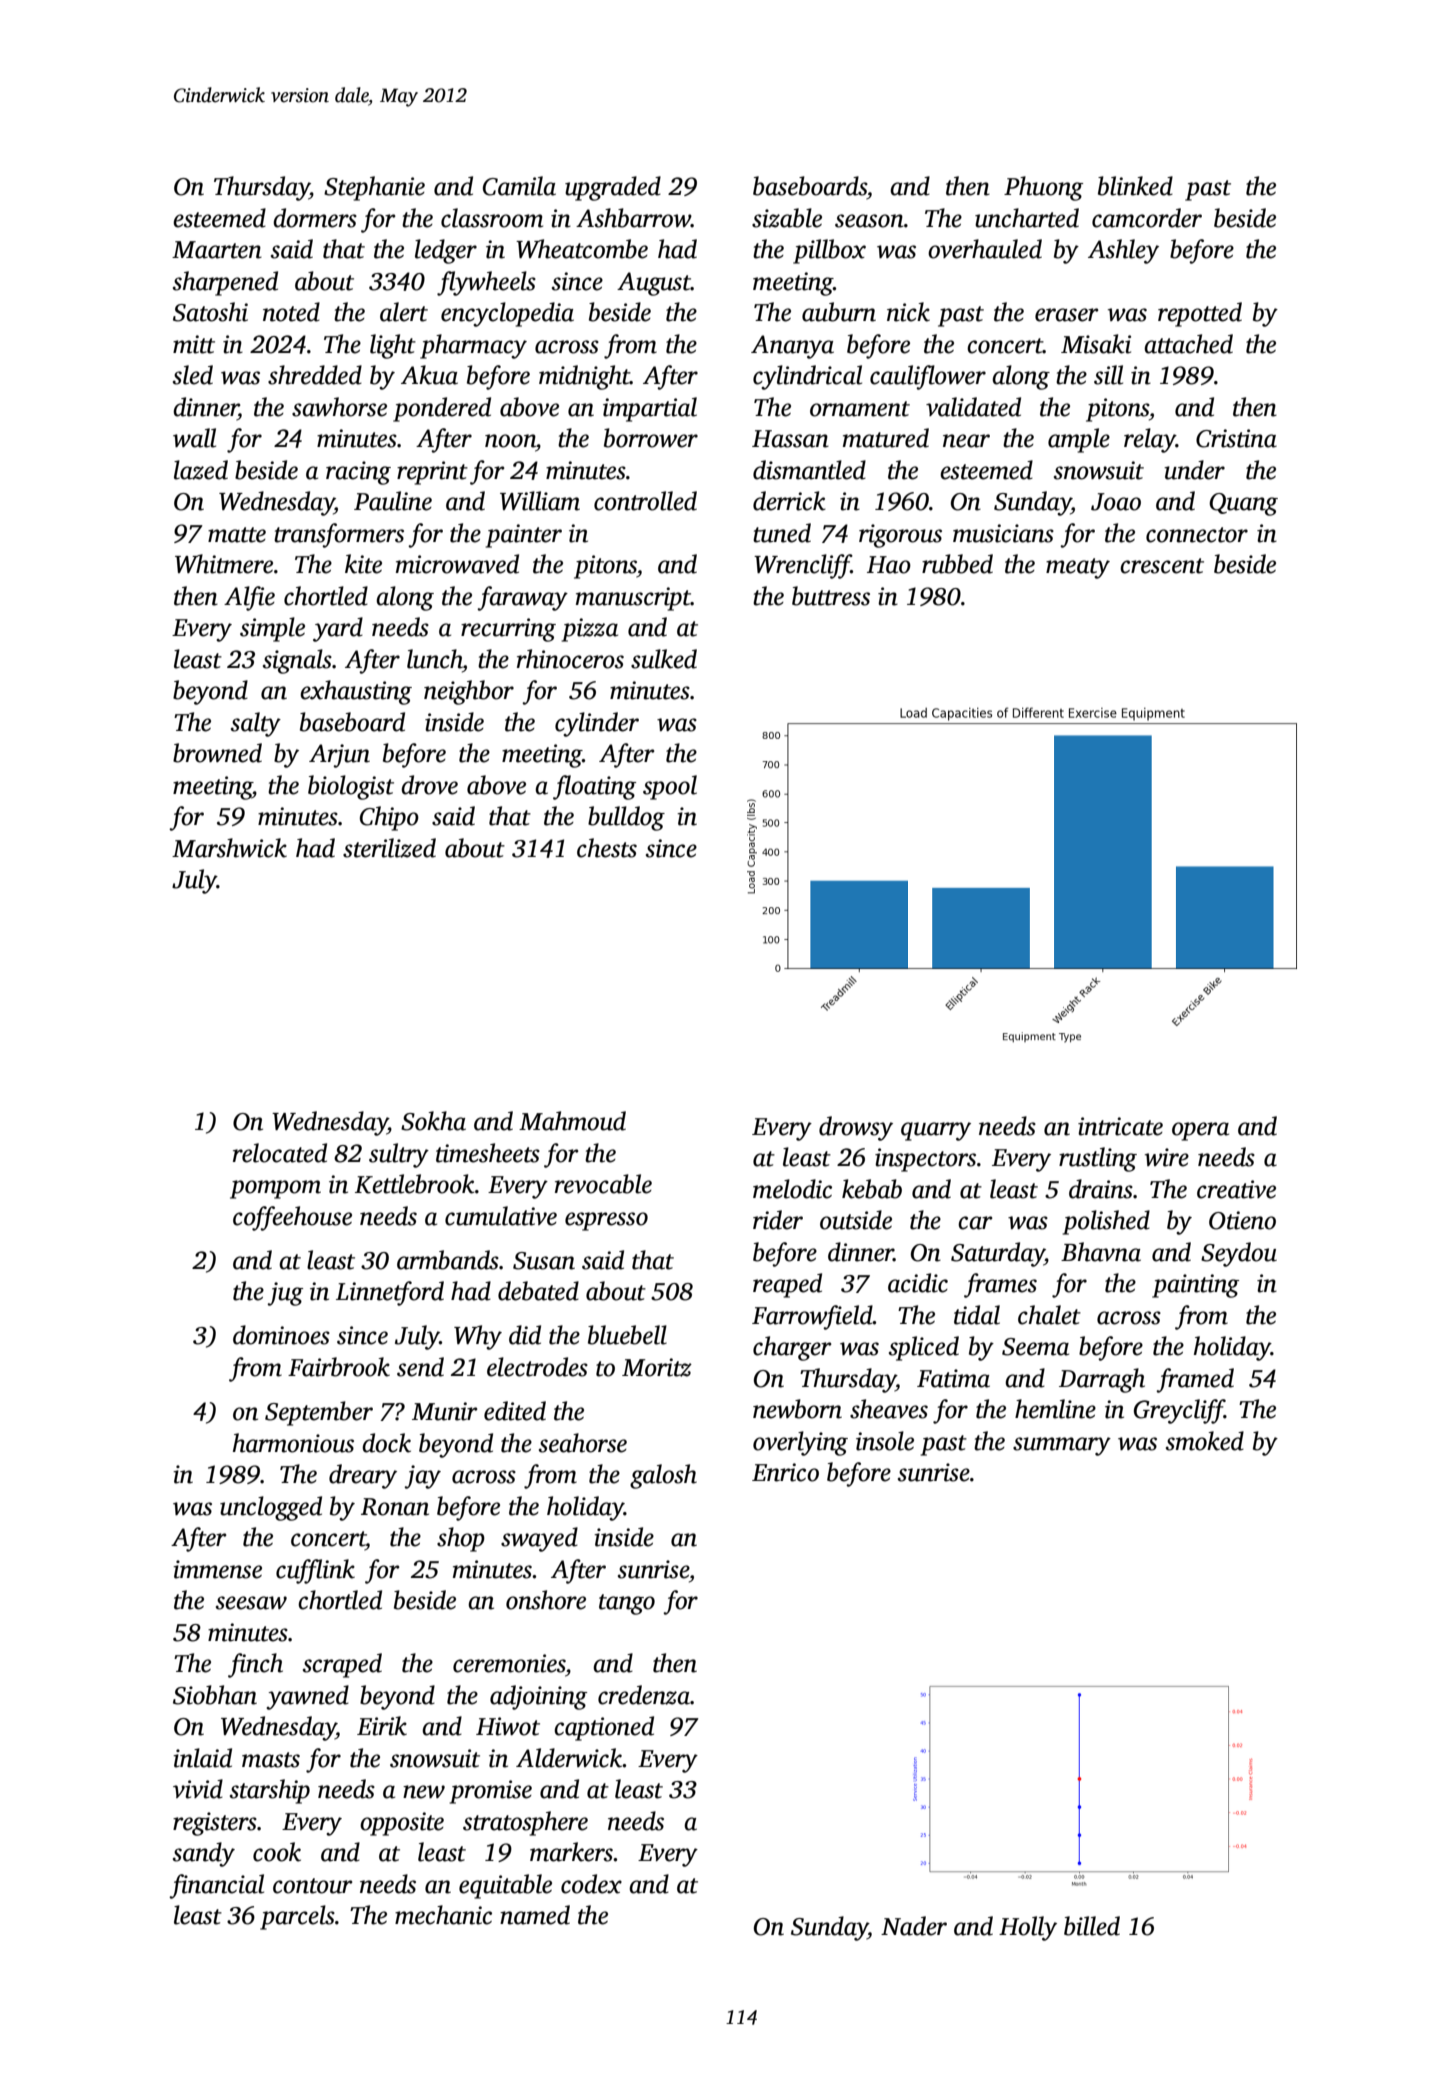  Describe the element at coordinates (1043, 188) in the screenshot. I see `Phuong` at that location.
